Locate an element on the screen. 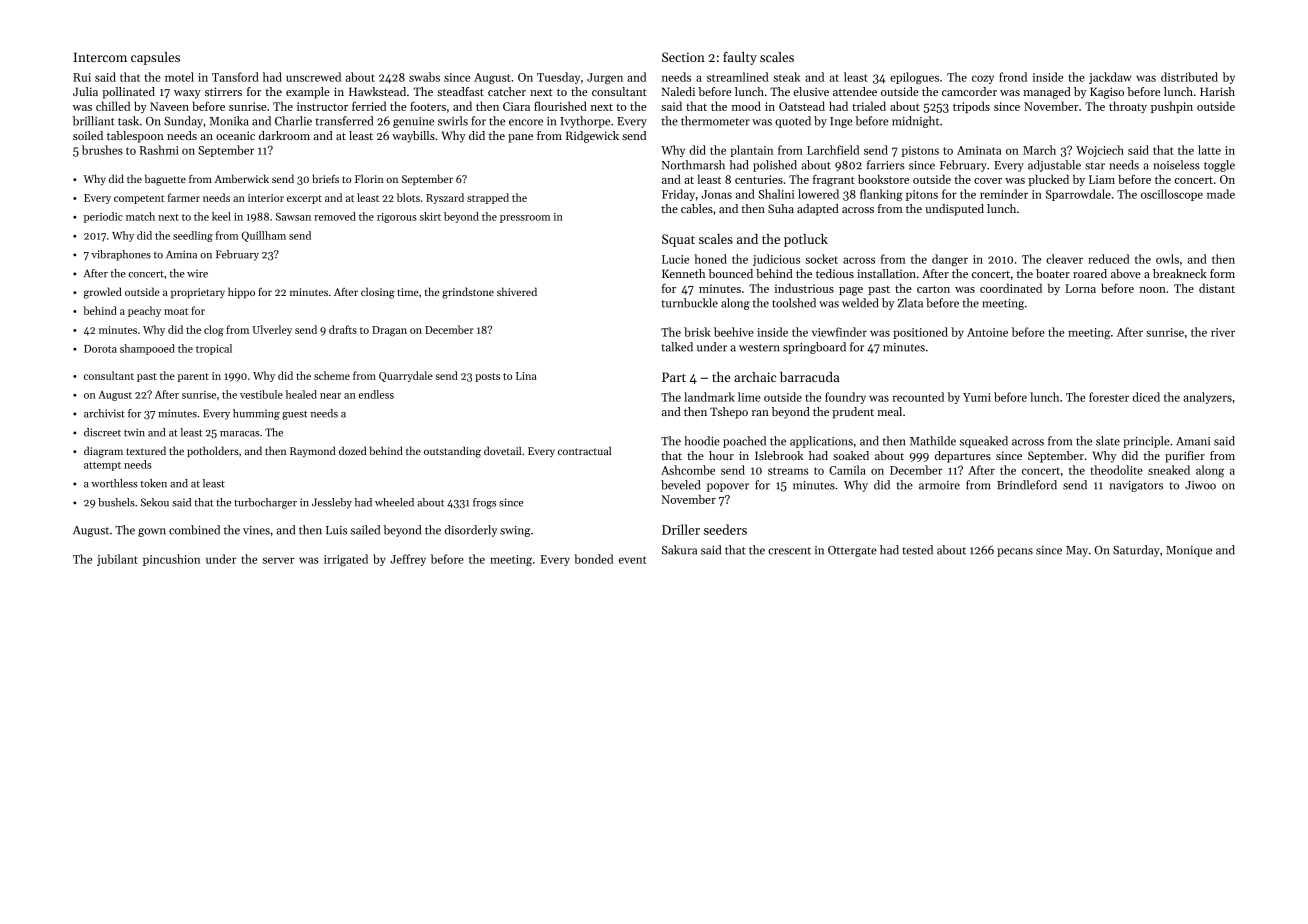  near is located at coordinates (330, 396).
